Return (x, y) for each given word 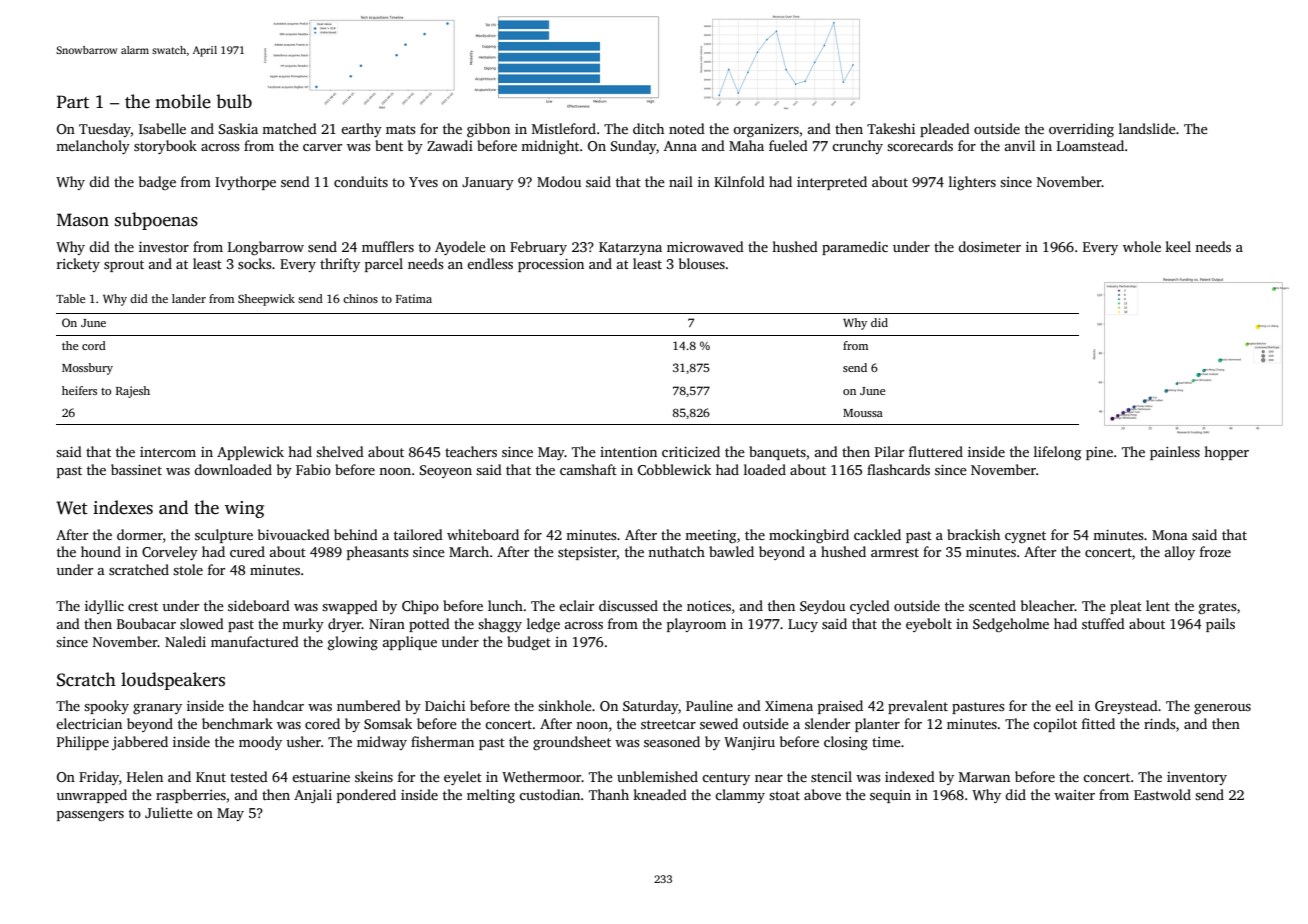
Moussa (863, 413)
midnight (550, 147)
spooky (106, 707)
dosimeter (989, 246)
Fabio (313, 469)
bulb (234, 101)
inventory (1197, 778)
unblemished (657, 776)
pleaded (945, 130)
